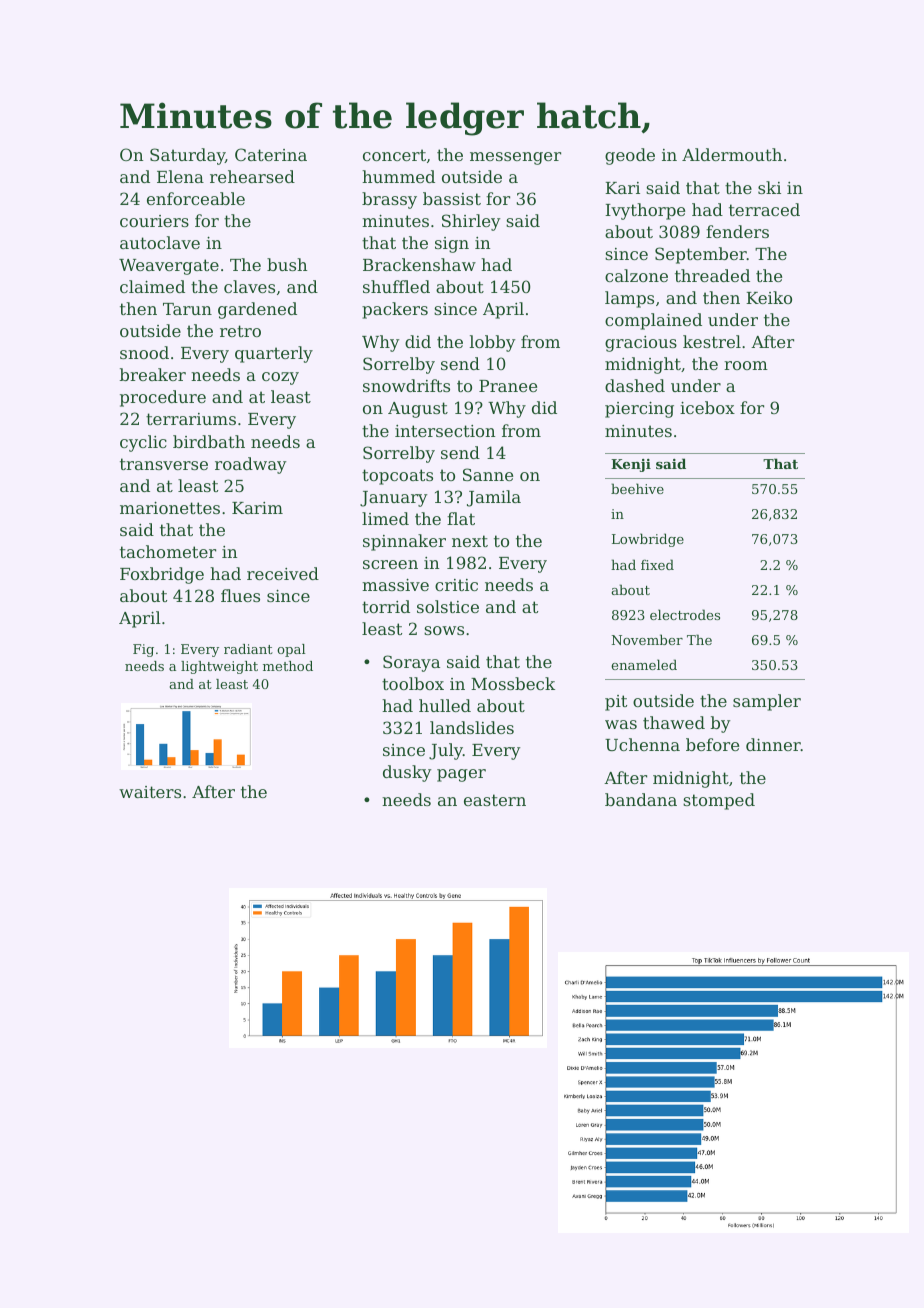  I want to click on Aldermouth, so click(732, 154).
